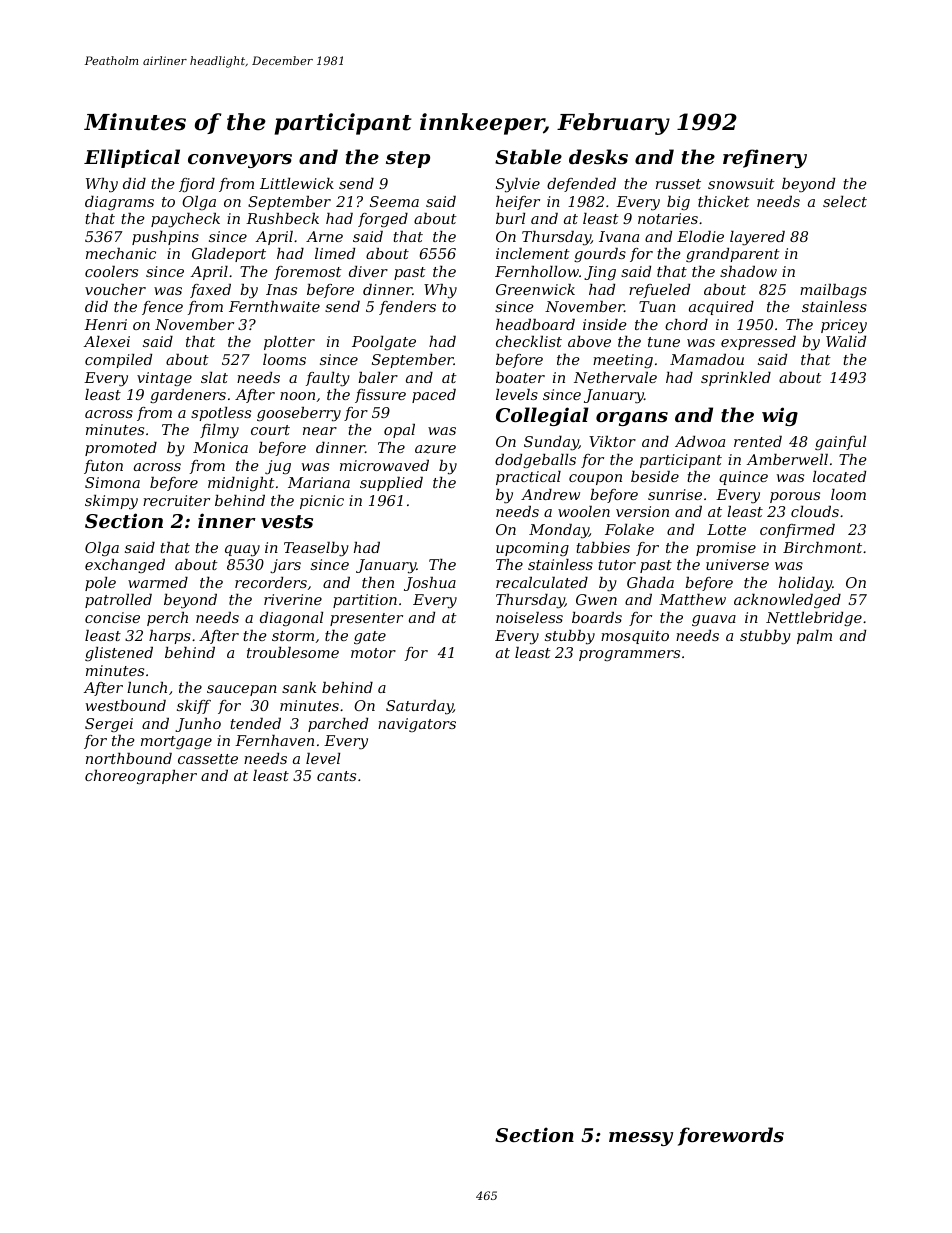  Describe the element at coordinates (208, 759) in the screenshot. I see `cassette` at that location.
